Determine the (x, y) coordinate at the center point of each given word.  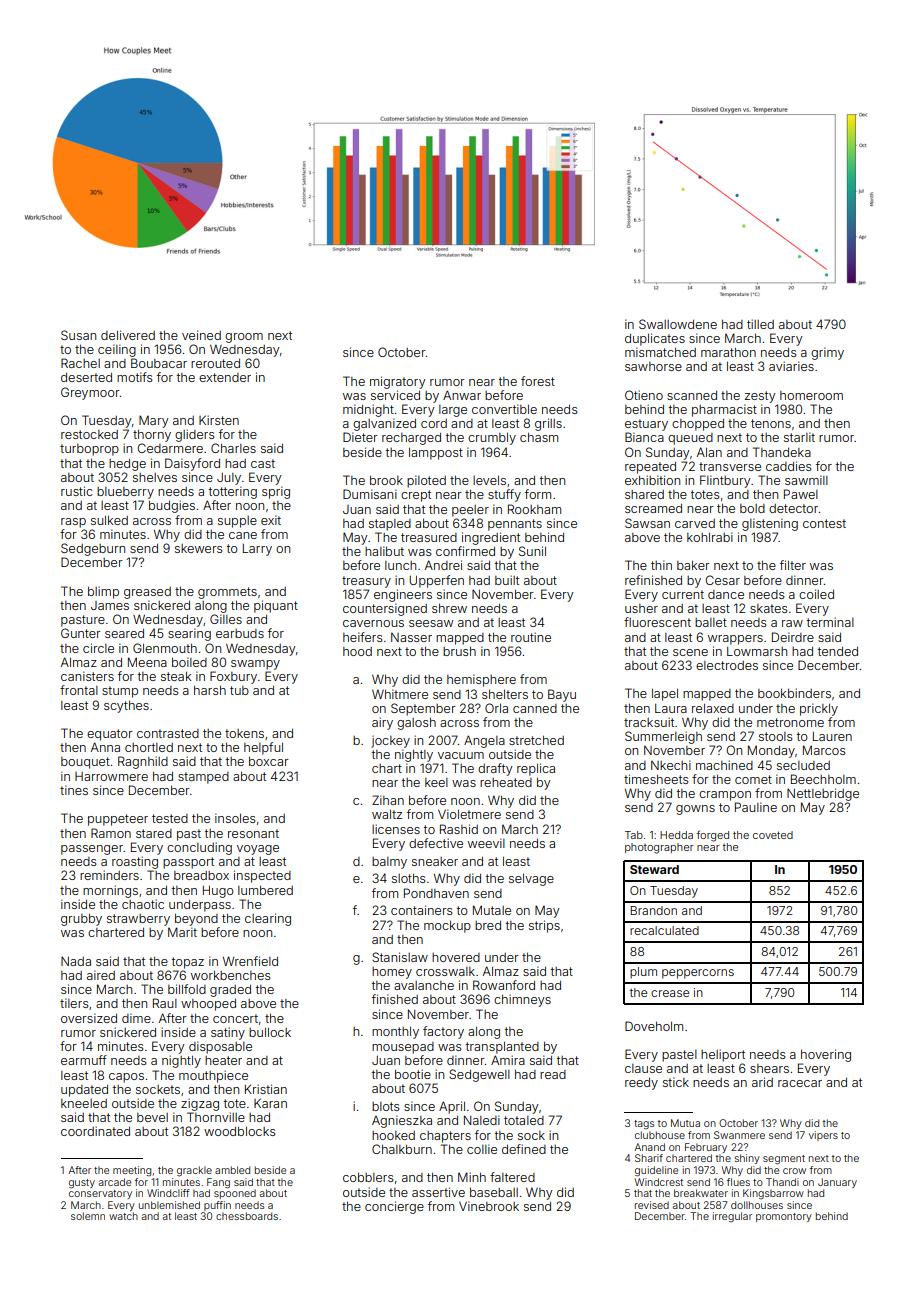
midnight (368, 410)
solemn (88, 1216)
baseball (494, 1192)
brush (459, 651)
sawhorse (653, 366)
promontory (784, 1217)
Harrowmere (111, 776)
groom (244, 338)
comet (753, 779)
